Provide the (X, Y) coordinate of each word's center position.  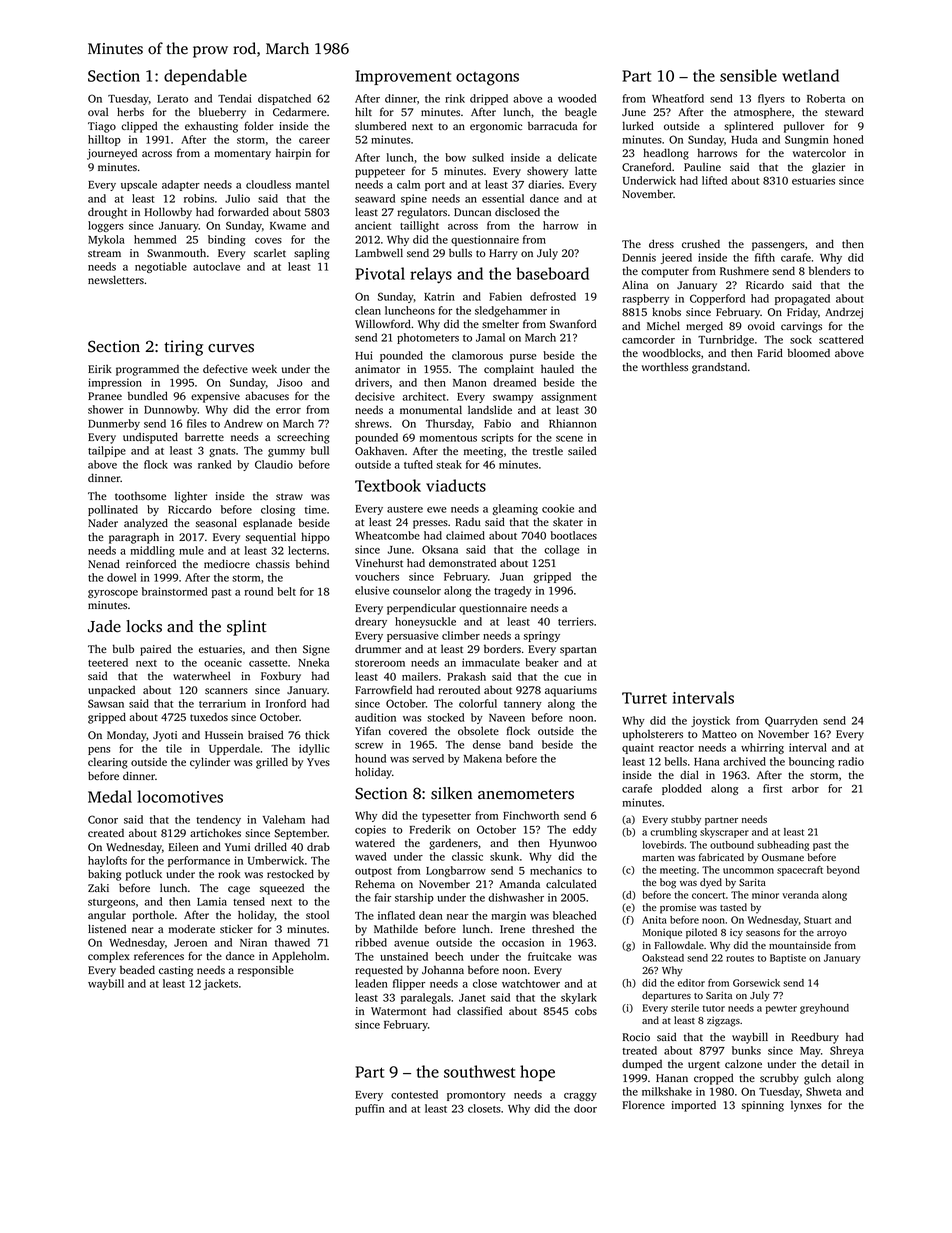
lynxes (806, 1106)
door (585, 1108)
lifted (714, 180)
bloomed (809, 352)
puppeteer (380, 173)
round (258, 591)
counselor (417, 590)
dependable (205, 77)
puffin (370, 1109)
